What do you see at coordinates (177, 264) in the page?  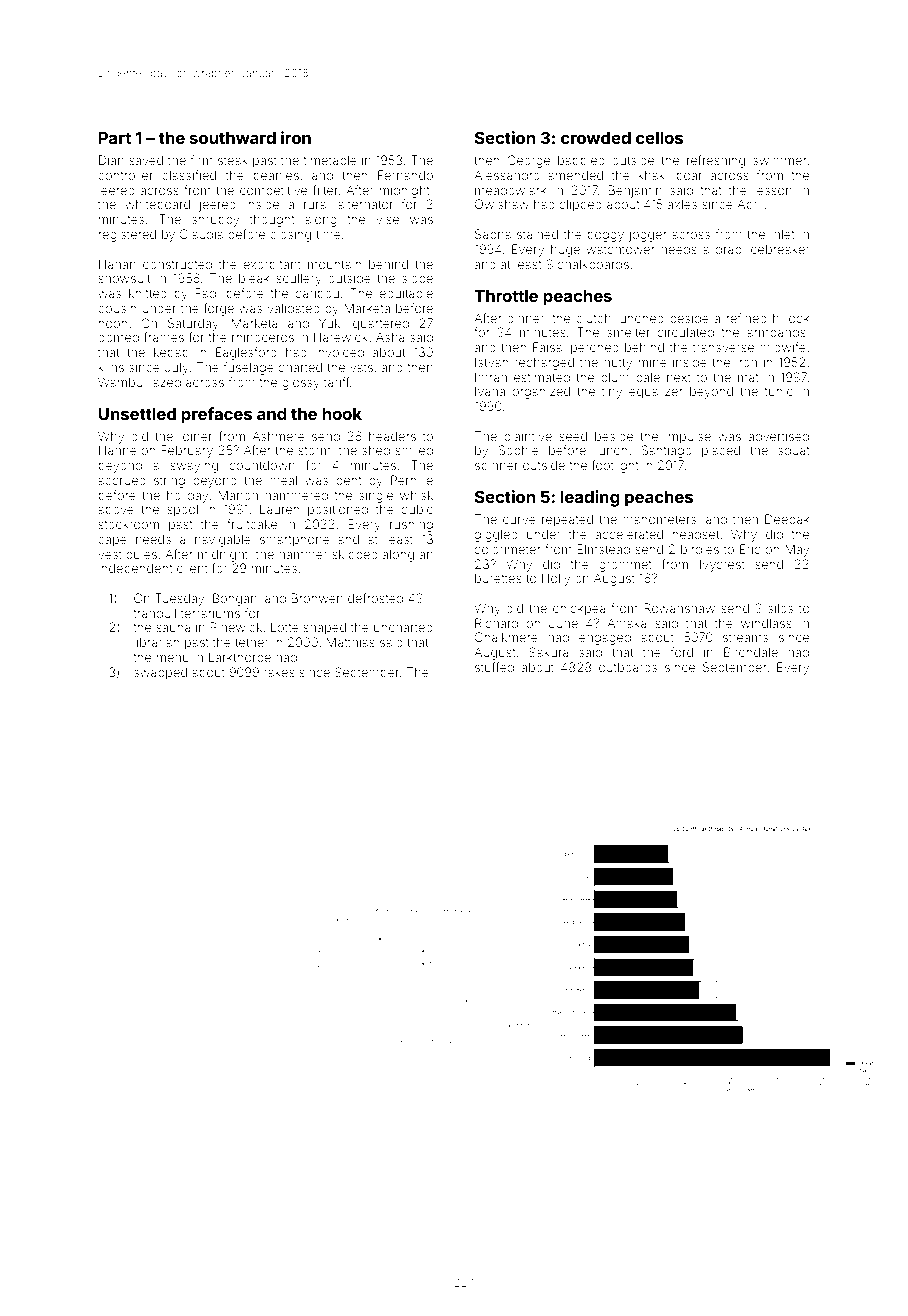 I see `constructed` at bounding box center [177, 264].
